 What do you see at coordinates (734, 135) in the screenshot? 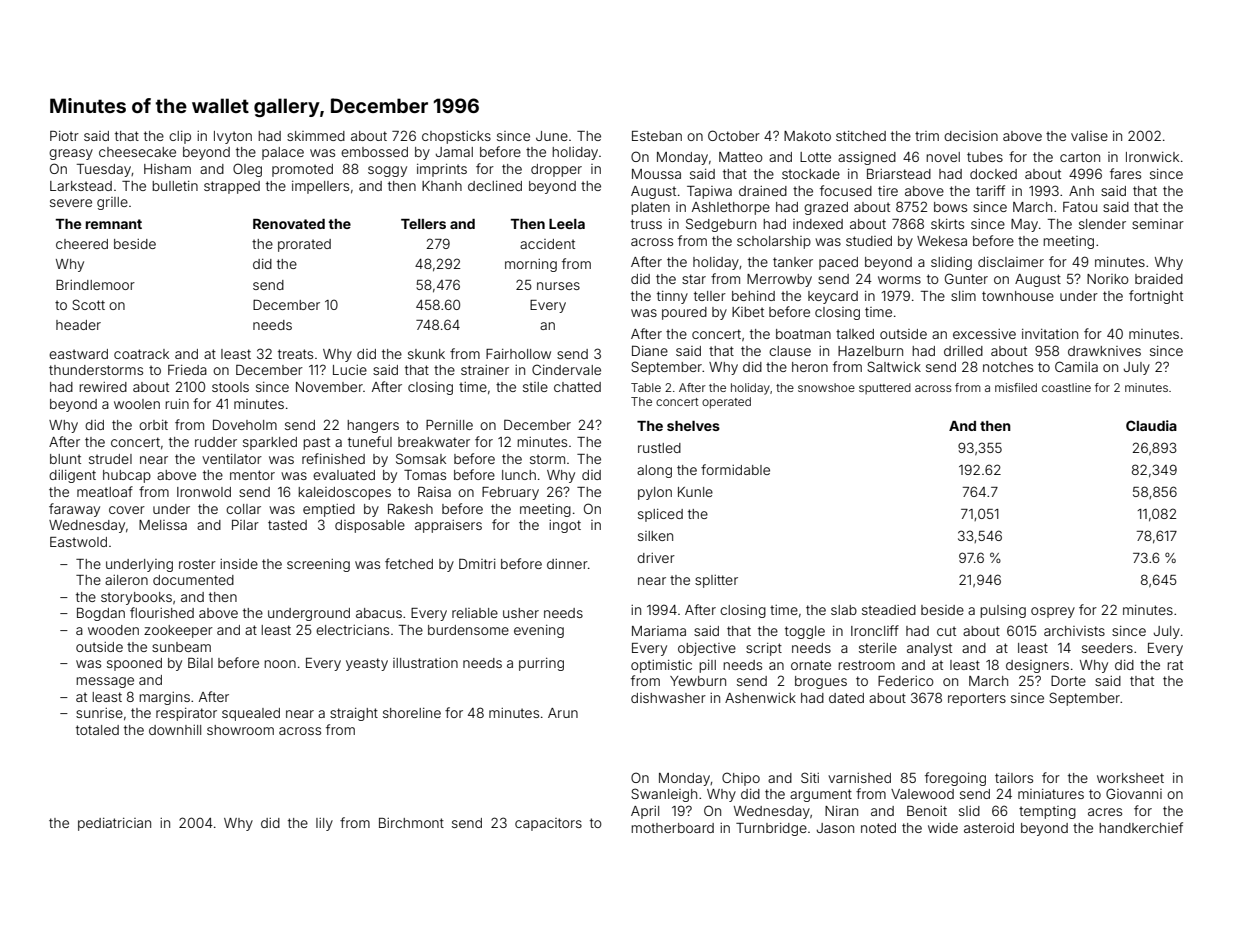
I see `October` at bounding box center [734, 135].
